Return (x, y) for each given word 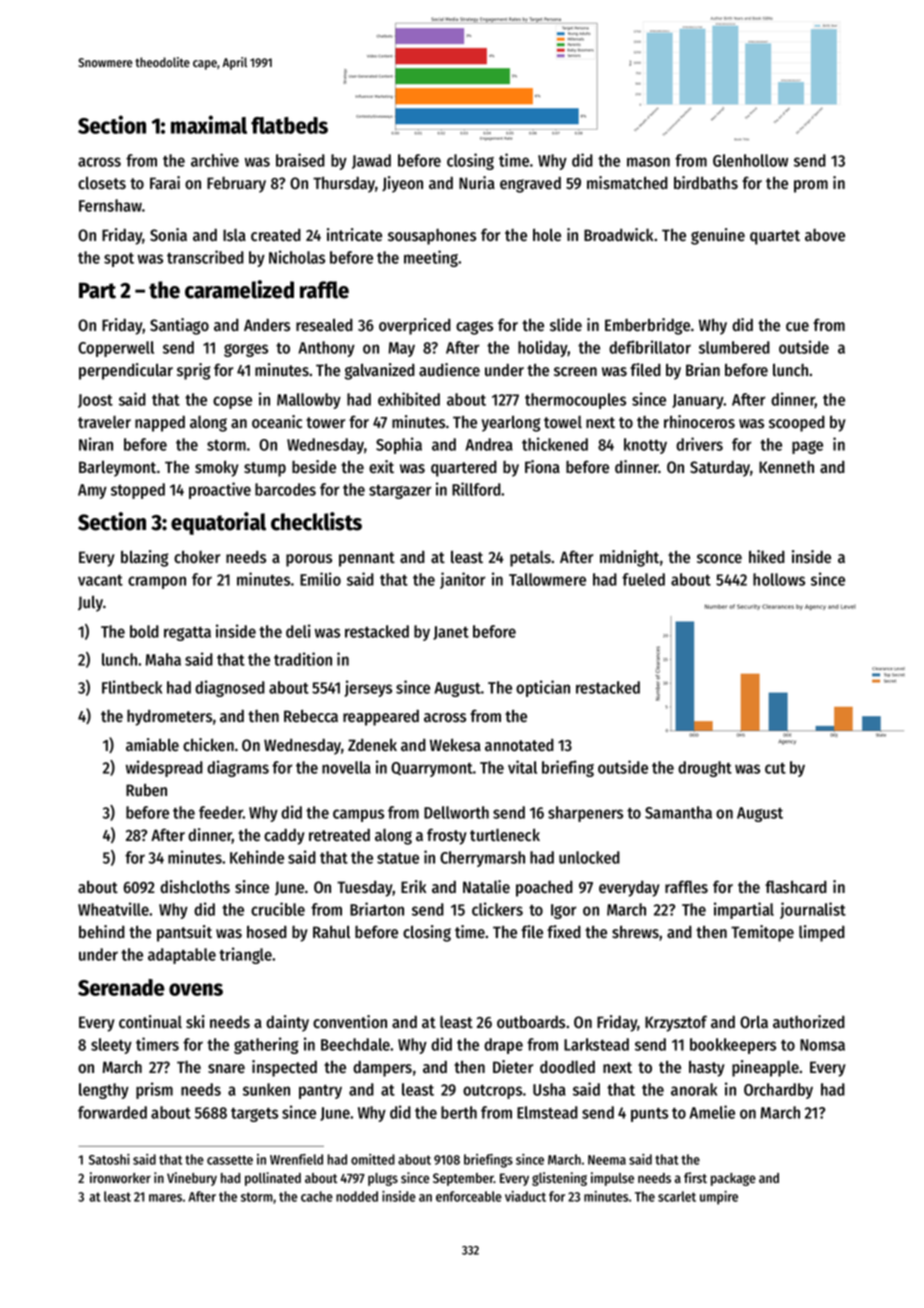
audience (449, 370)
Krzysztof (676, 1023)
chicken (208, 745)
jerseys (368, 688)
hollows (779, 579)
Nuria (477, 183)
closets (102, 183)
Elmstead (547, 1112)
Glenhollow (750, 160)
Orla (754, 1022)
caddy (284, 836)
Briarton (377, 909)
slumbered (734, 347)
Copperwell (116, 349)
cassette (230, 1160)
